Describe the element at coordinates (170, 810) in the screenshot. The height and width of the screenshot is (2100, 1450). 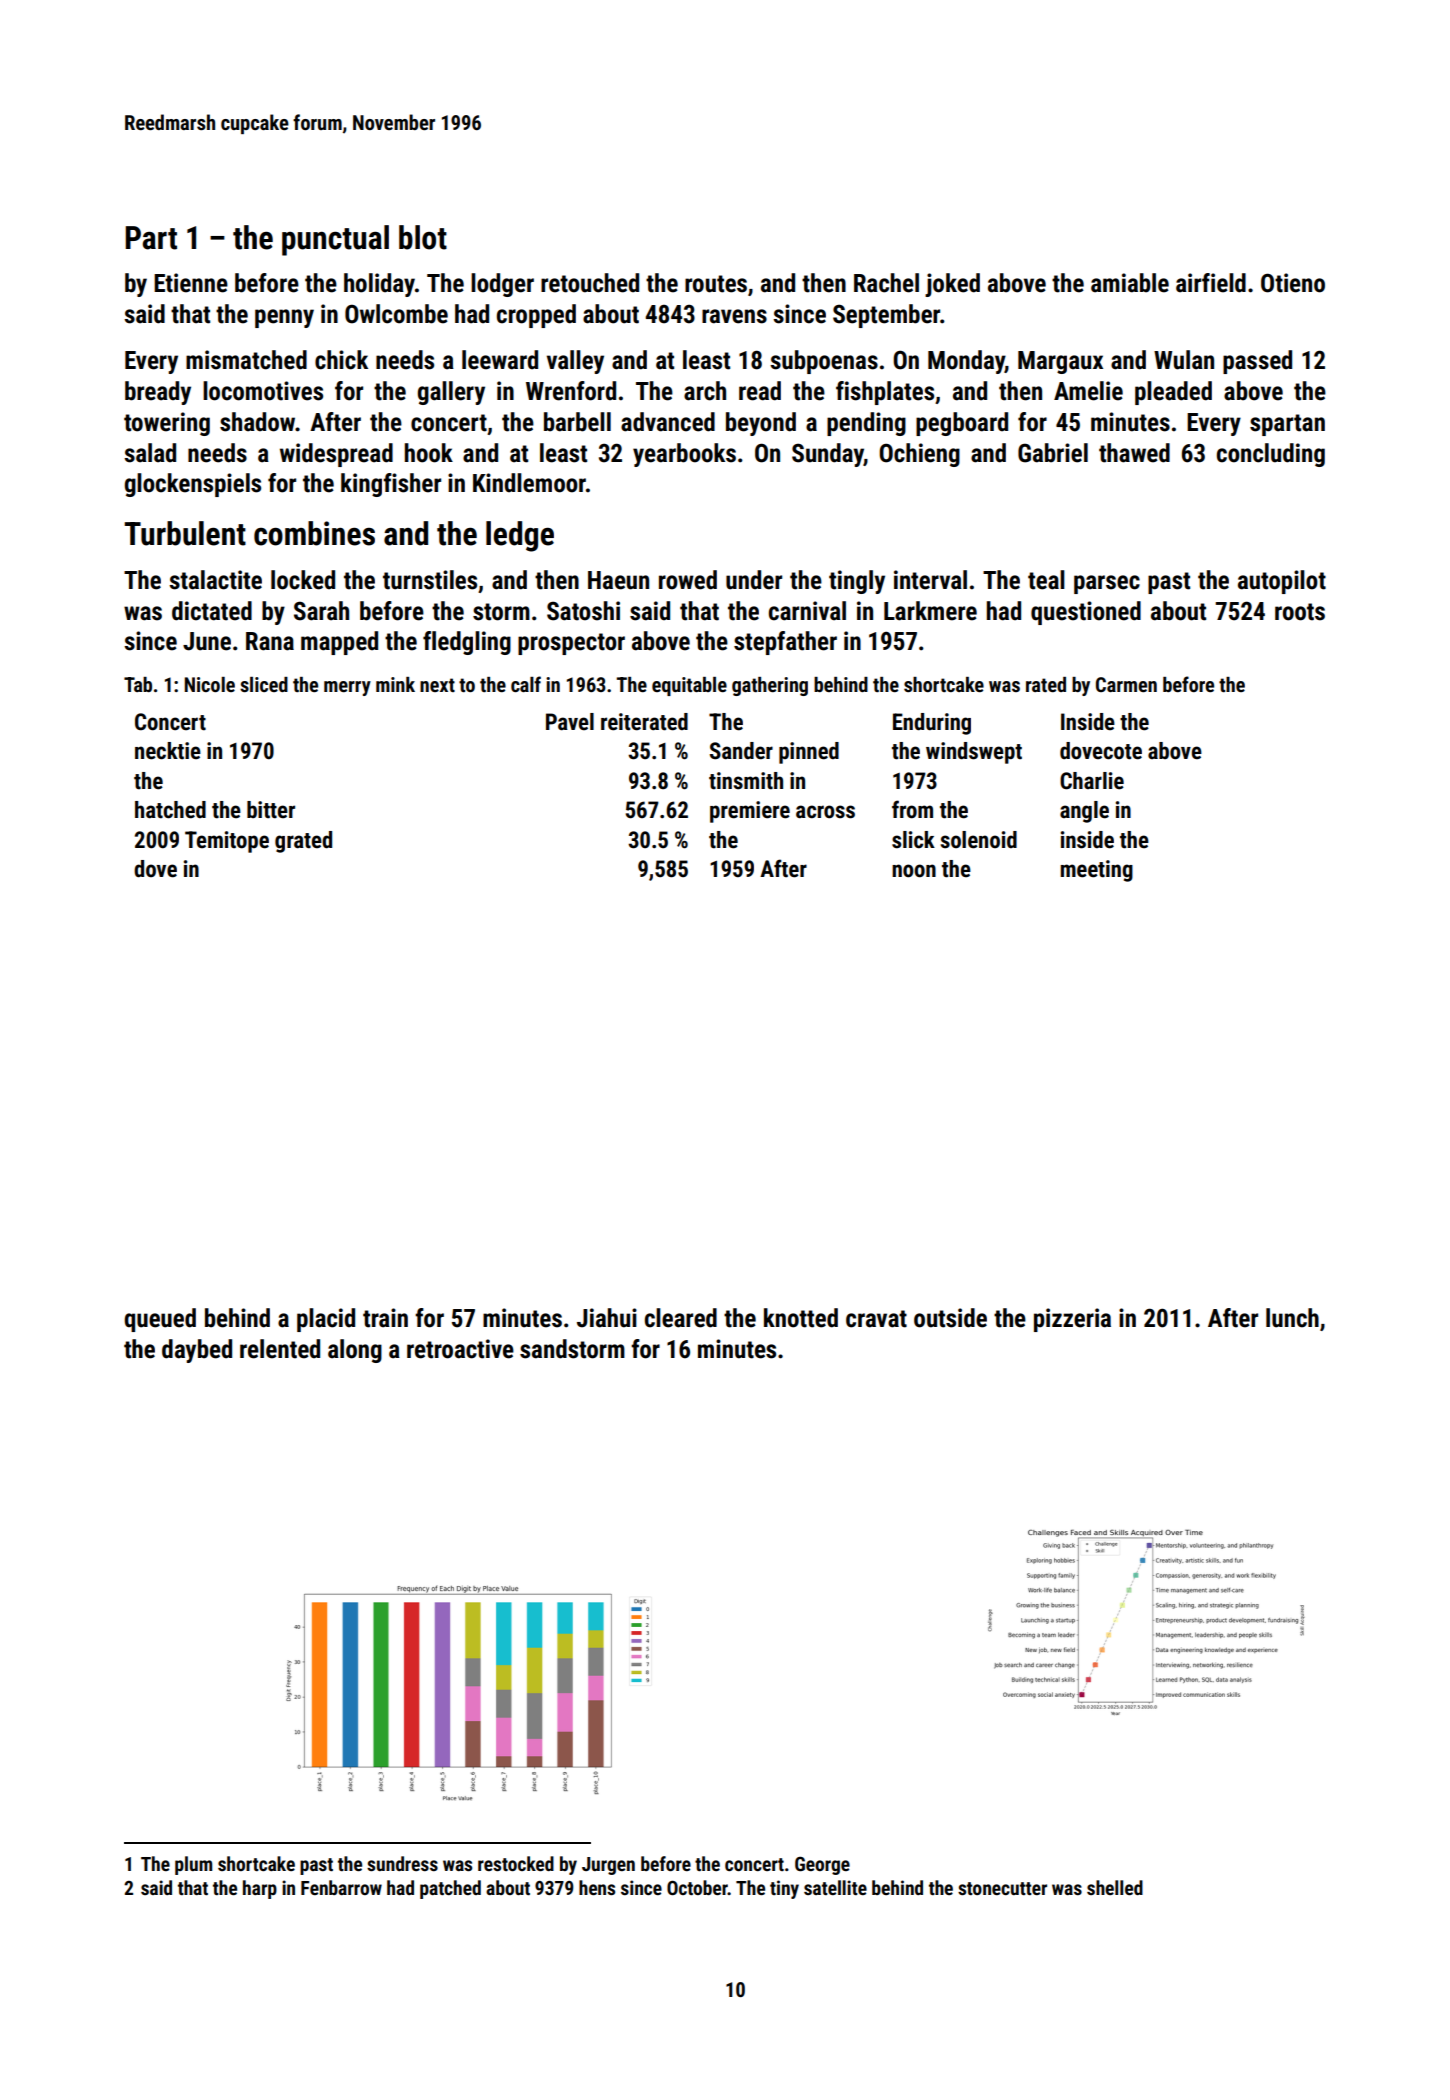
I see `hatched` at that location.
